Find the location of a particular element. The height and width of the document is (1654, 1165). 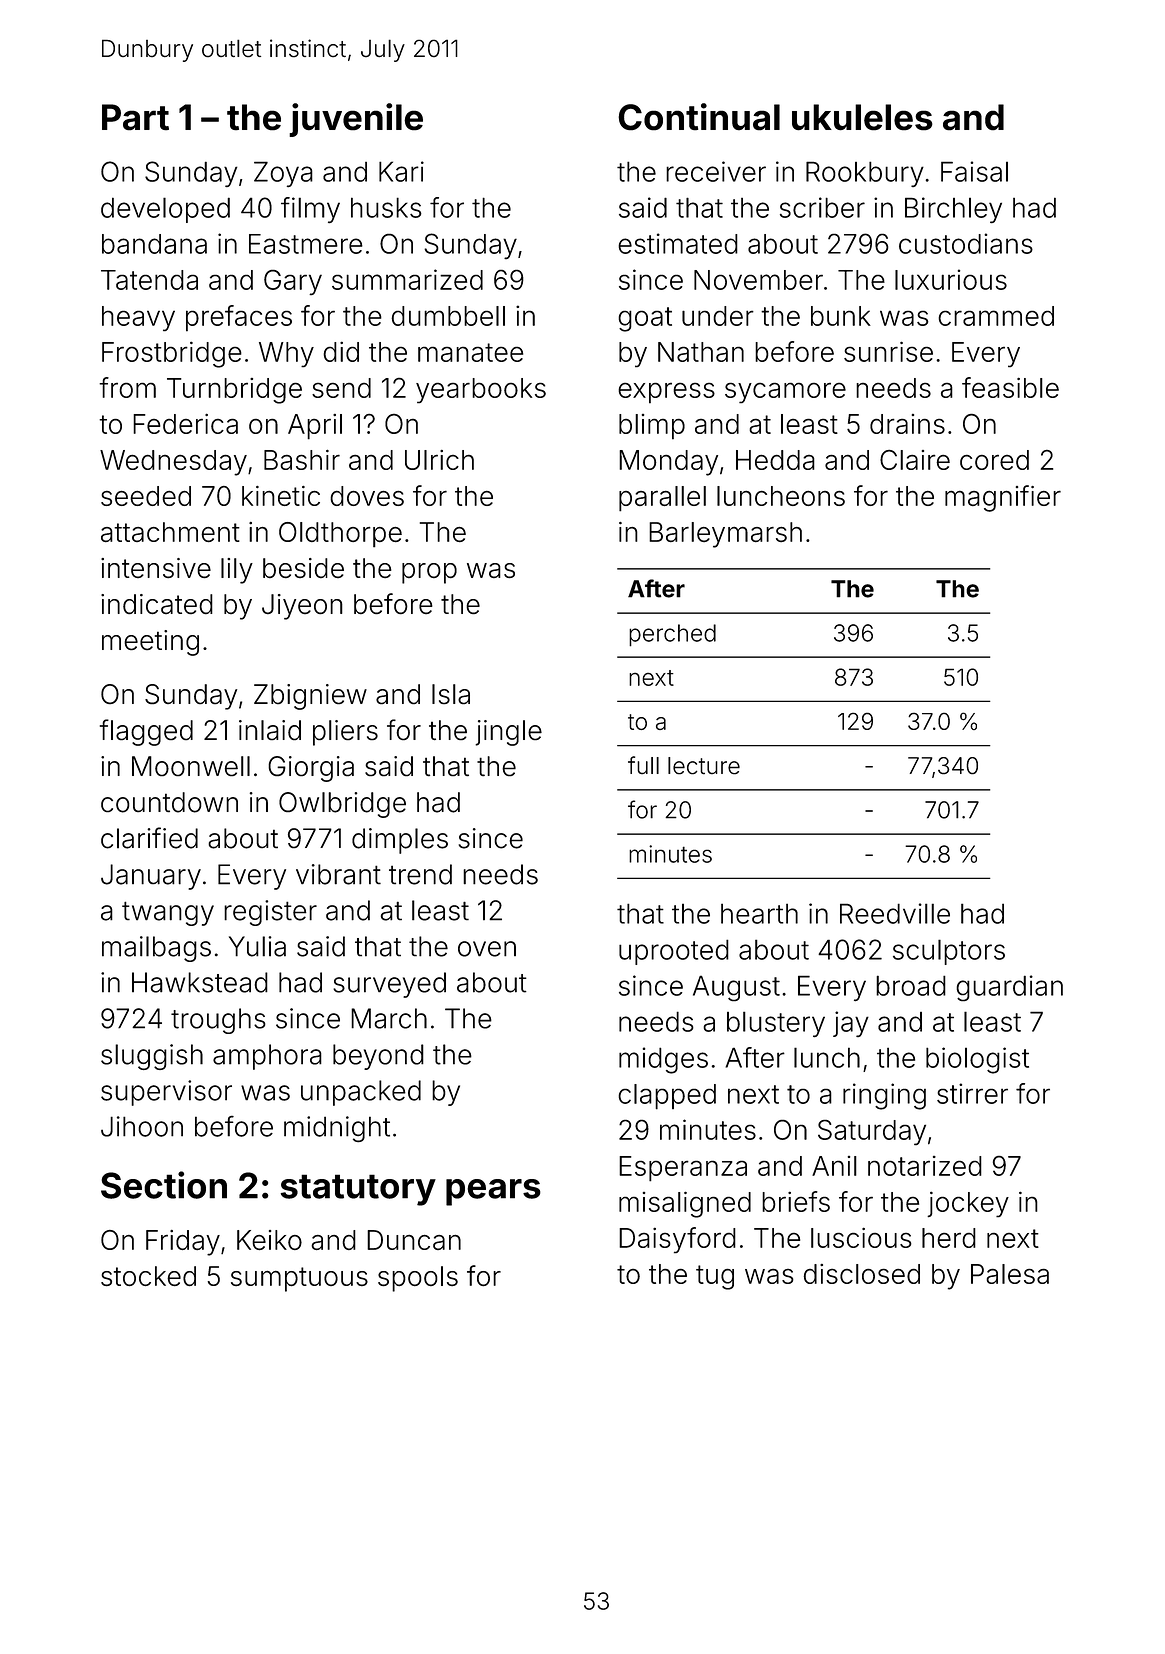

stocked is located at coordinates (148, 1276).
